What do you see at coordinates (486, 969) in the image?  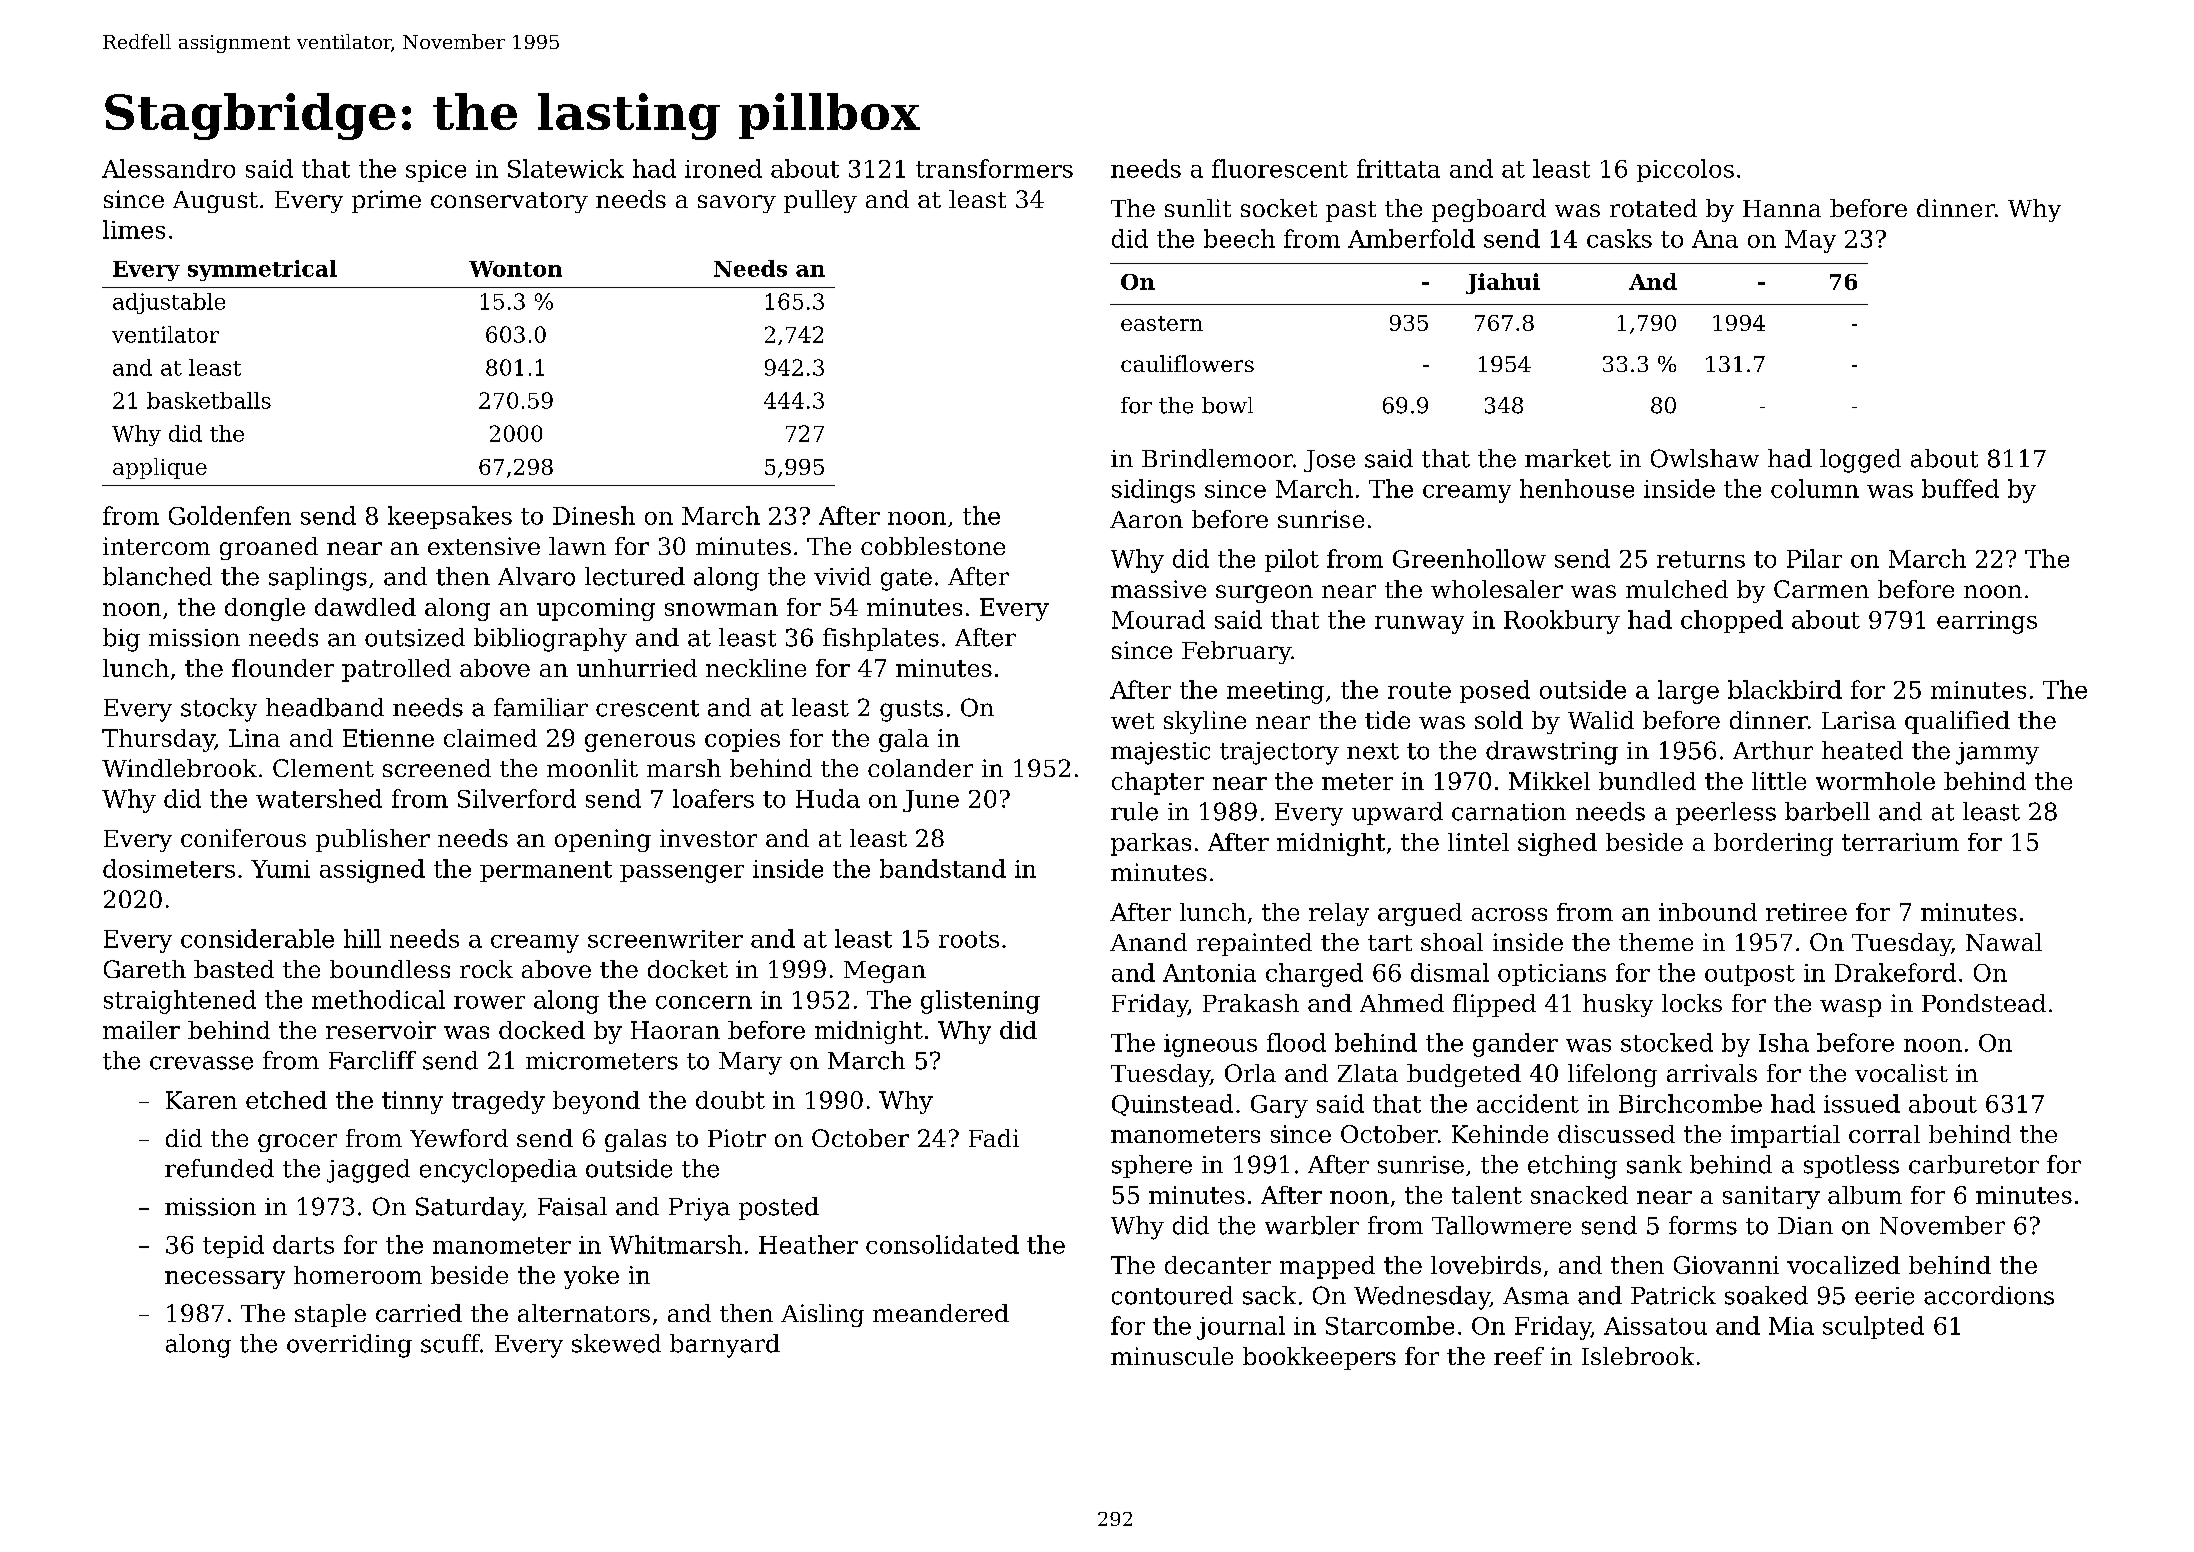 I see `rock` at bounding box center [486, 969].
